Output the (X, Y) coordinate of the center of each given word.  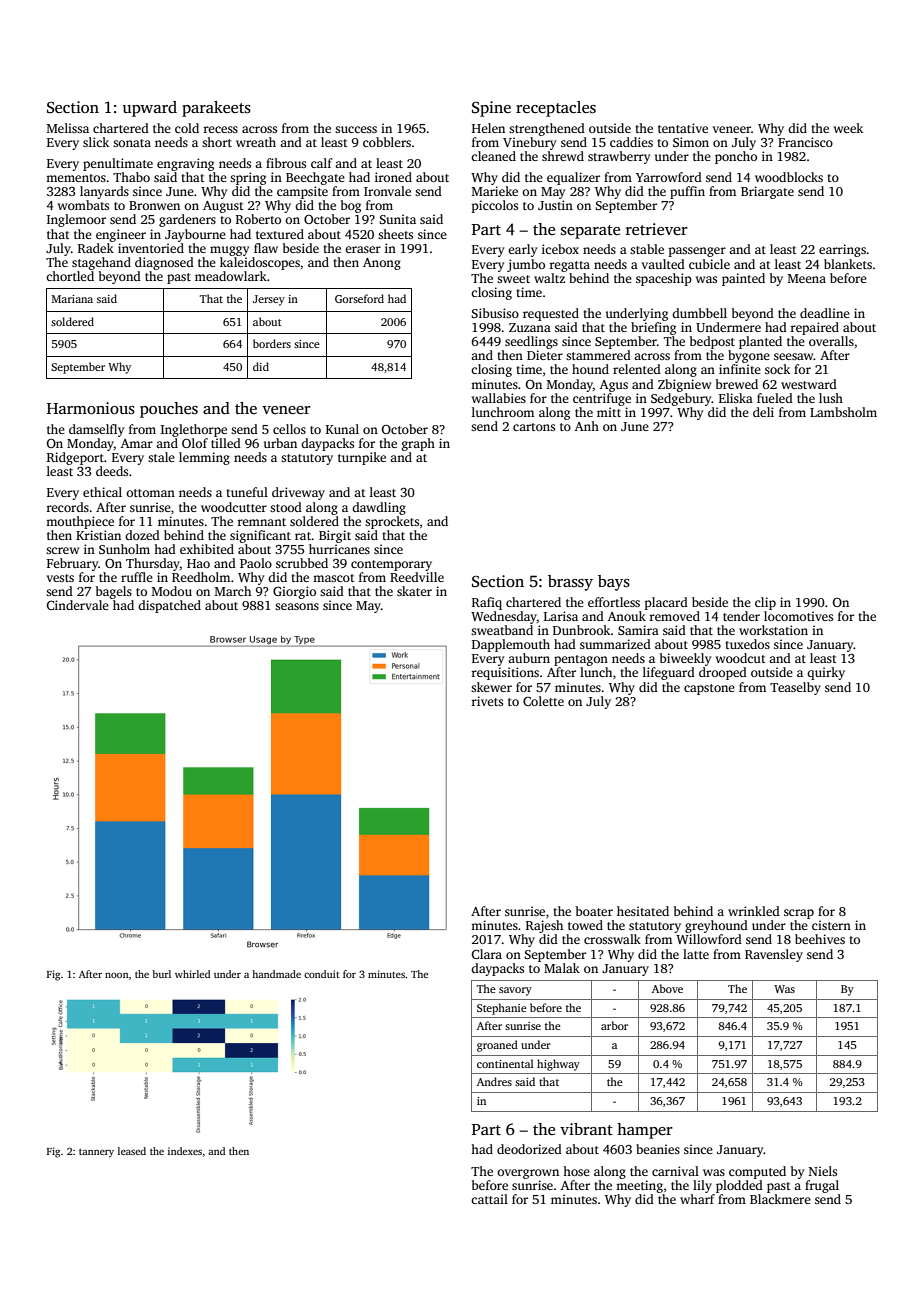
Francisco (805, 142)
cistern (831, 925)
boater (594, 911)
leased (132, 1151)
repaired (814, 328)
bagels (114, 592)
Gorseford (359, 298)
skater (414, 591)
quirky (826, 673)
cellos (289, 429)
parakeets (216, 109)
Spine (491, 109)
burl (161, 974)
